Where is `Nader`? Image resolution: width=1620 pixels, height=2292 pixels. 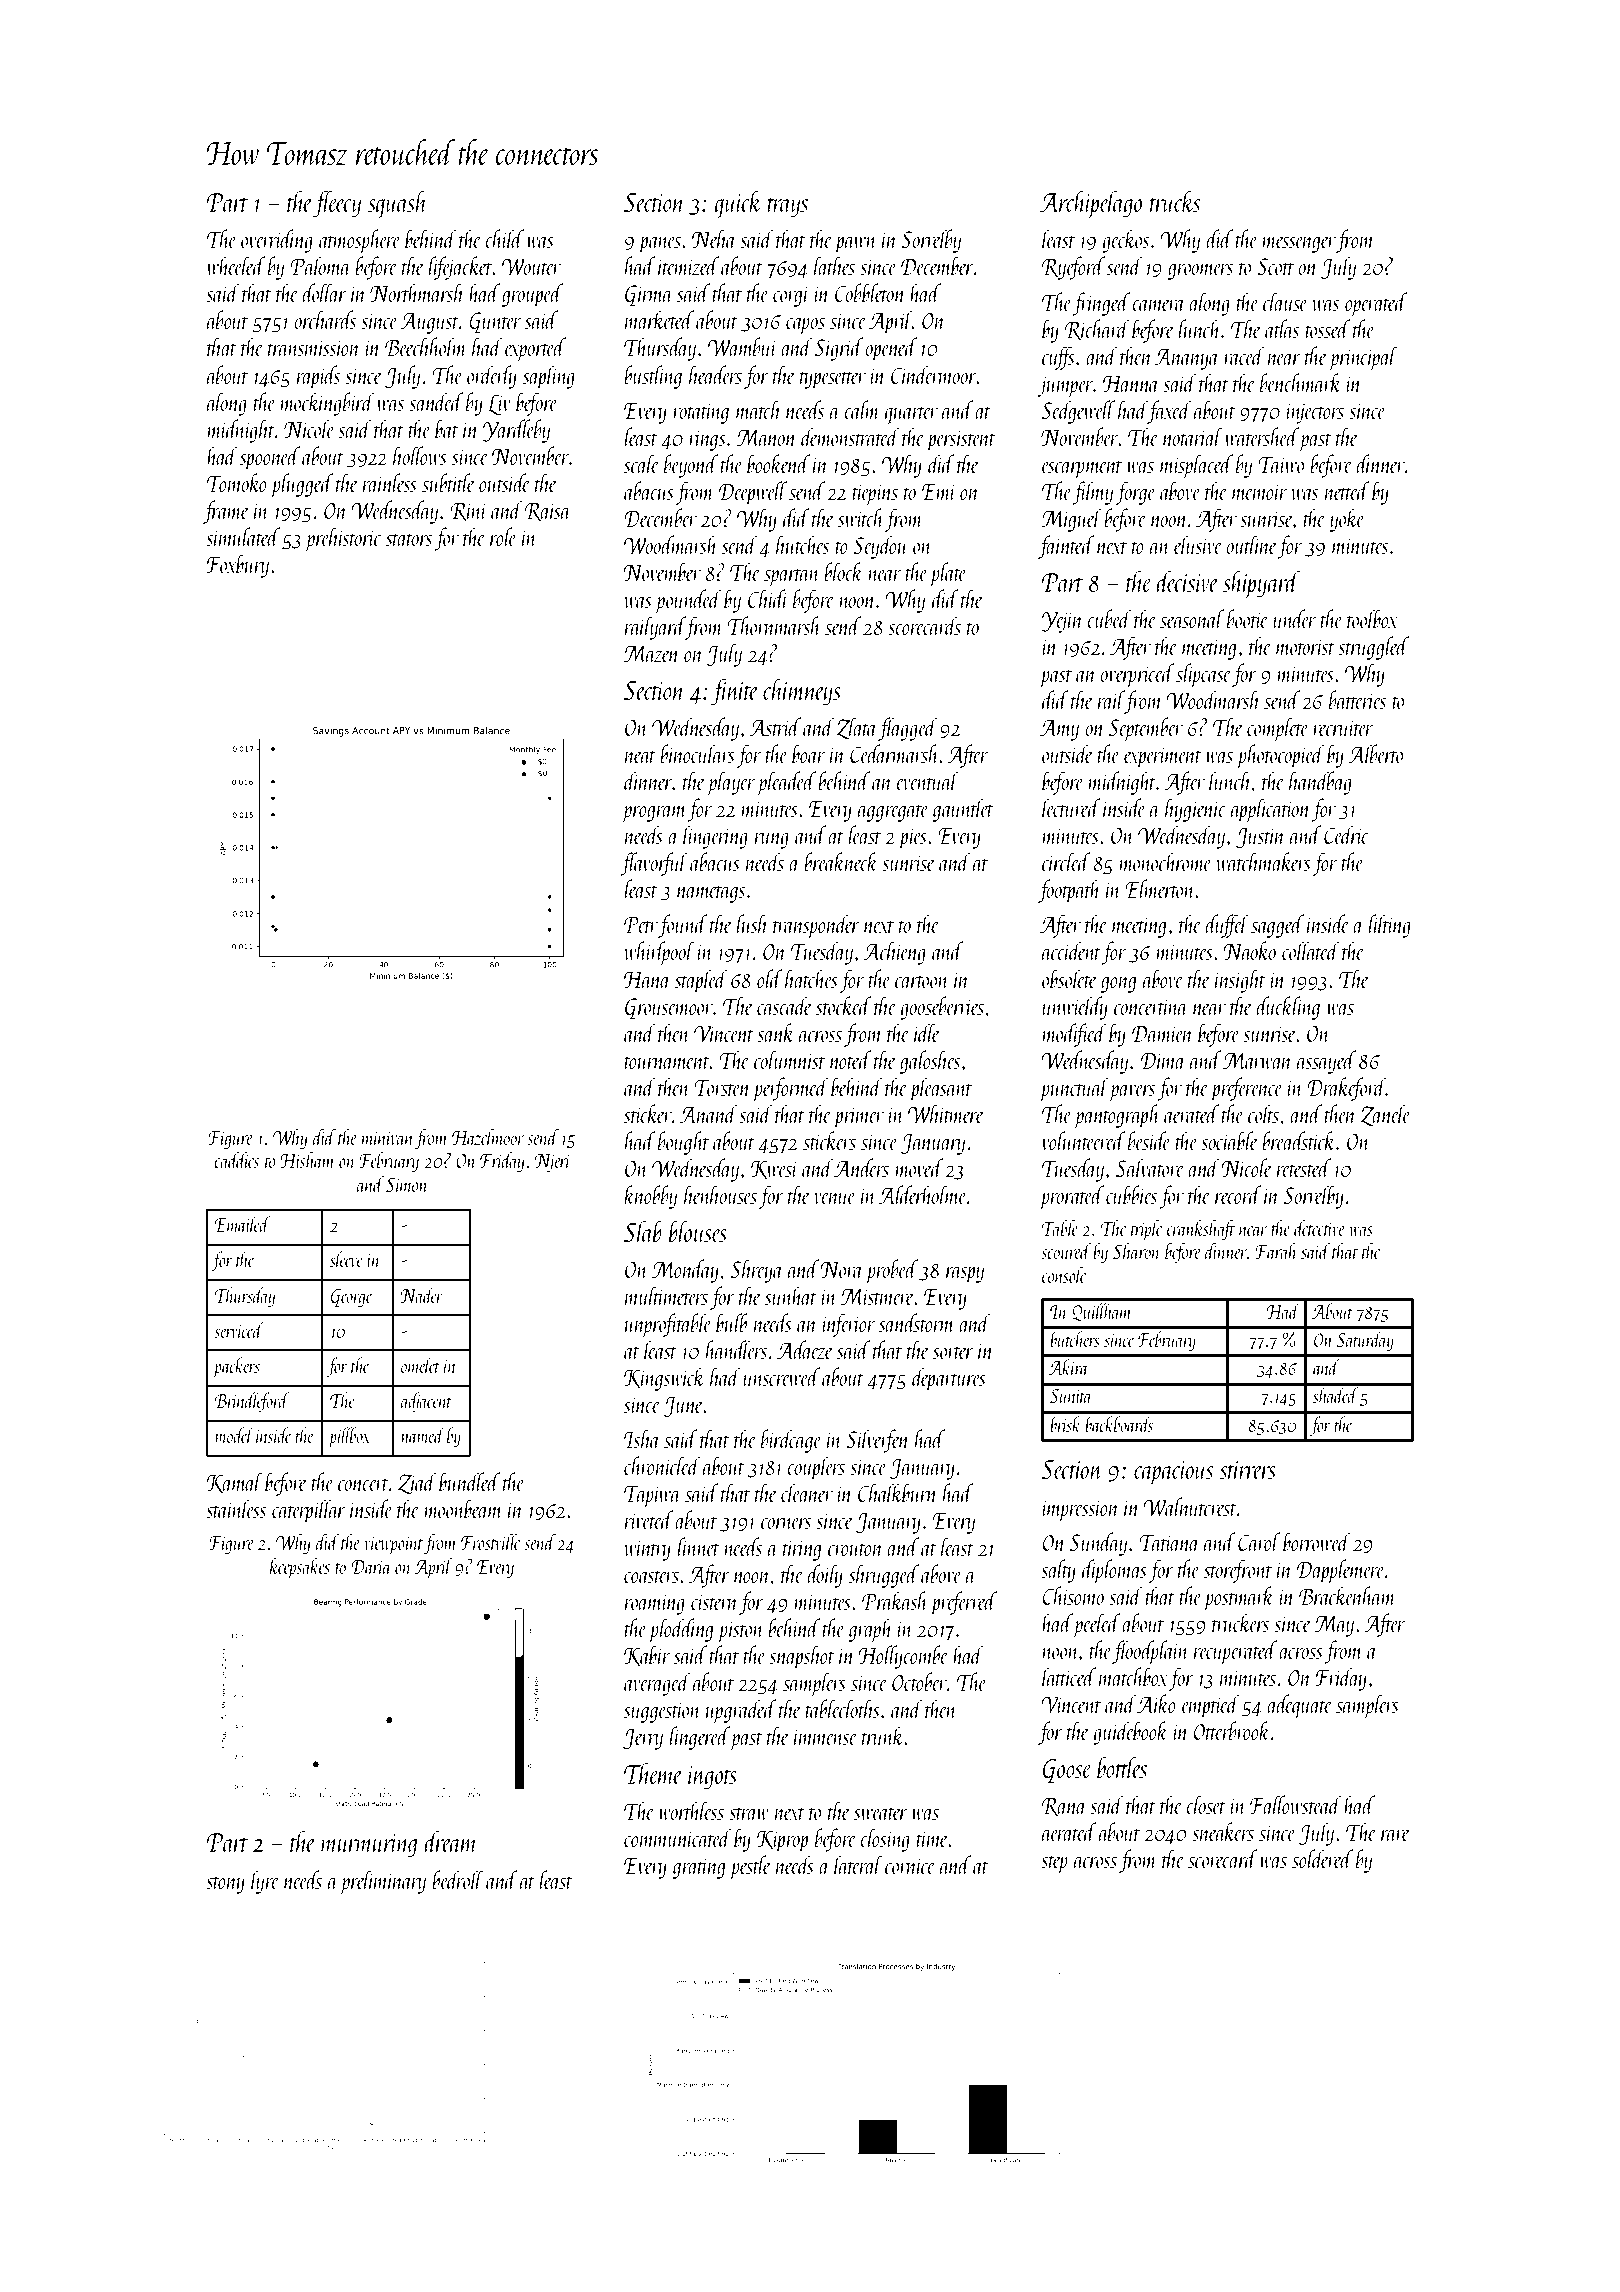 Nader is located at coordinates (421, 1295).
